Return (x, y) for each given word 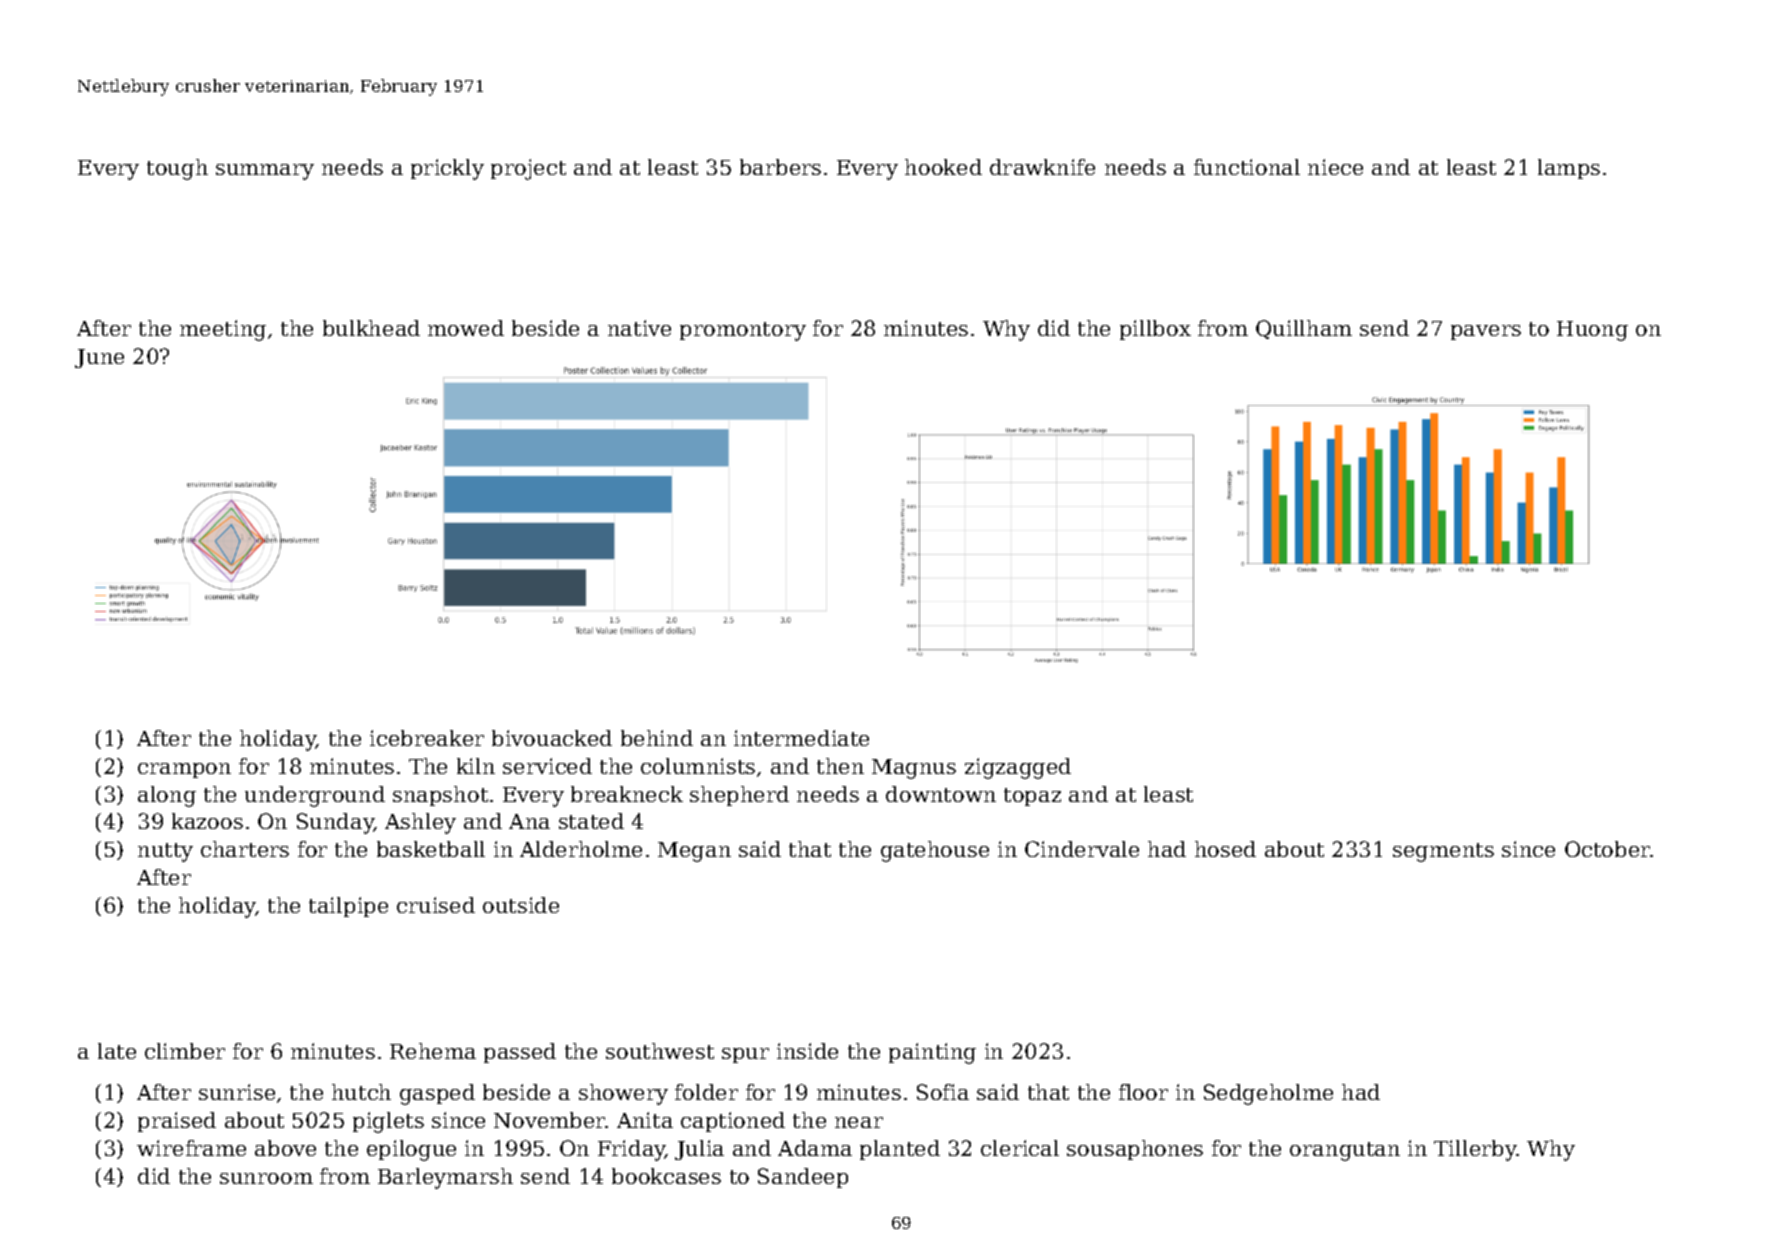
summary (265, 172)
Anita (645, 1120)
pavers (1486, 332)
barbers (780, 167)
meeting (223, 330)
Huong (1592, 331)
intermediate (801, 738)
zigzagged (1018, 768)
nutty (165, 852)
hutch (361, 1092)
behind (657, 738)
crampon (184, 770)
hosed (1225, 849)
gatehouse (935, 851)
